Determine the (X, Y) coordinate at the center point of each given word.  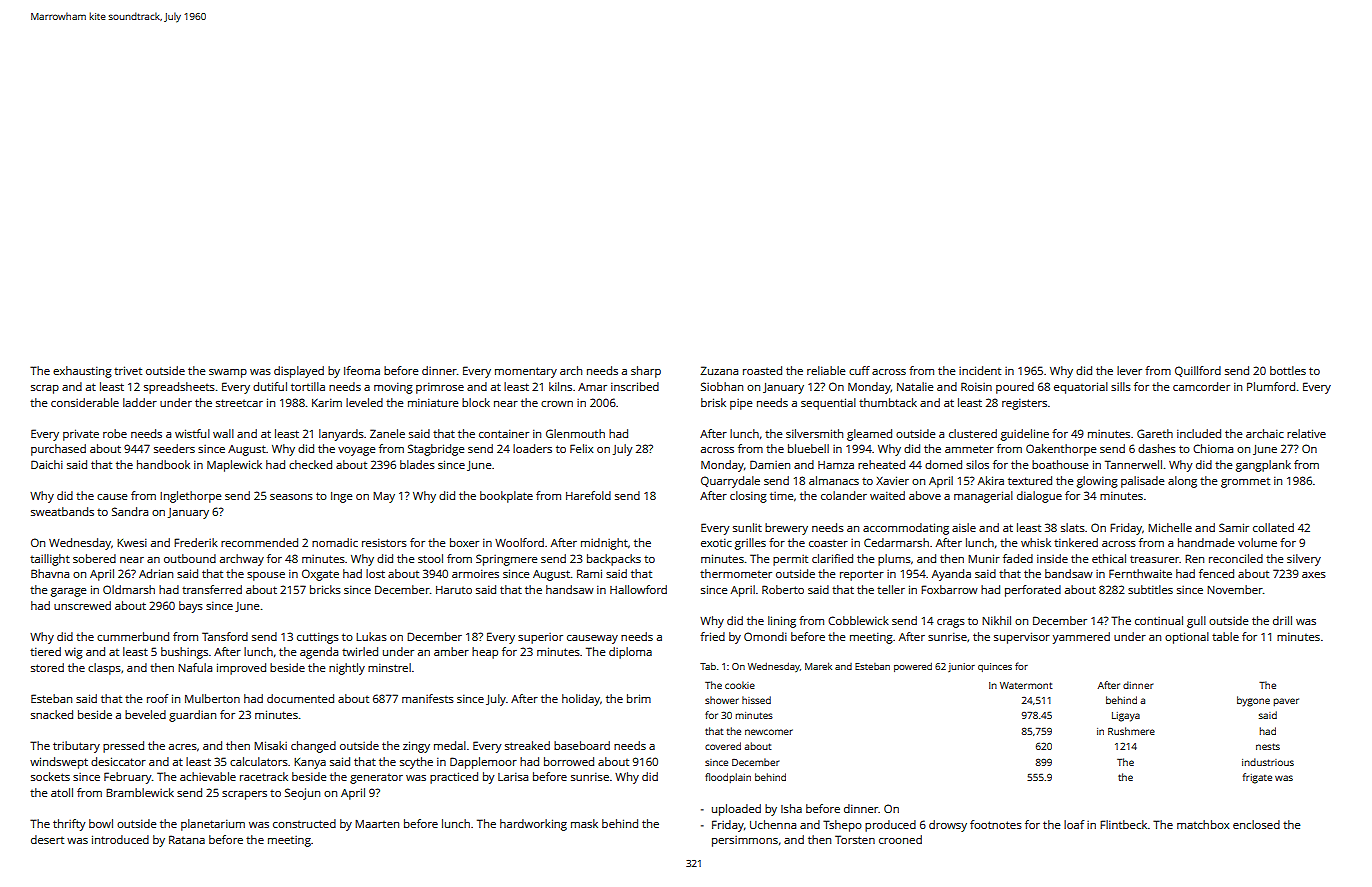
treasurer (1154, 559)
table (1225, 636)
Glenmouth (575, 433)
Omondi (765, 636)
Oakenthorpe (1061, 450)
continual (1159, 620)
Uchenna (773, 824)
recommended (259, 542)
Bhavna (50, 573)
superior (540, 638)
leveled (364, 402)
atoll (62, 792)
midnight (604, 544)
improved (241, 669)
